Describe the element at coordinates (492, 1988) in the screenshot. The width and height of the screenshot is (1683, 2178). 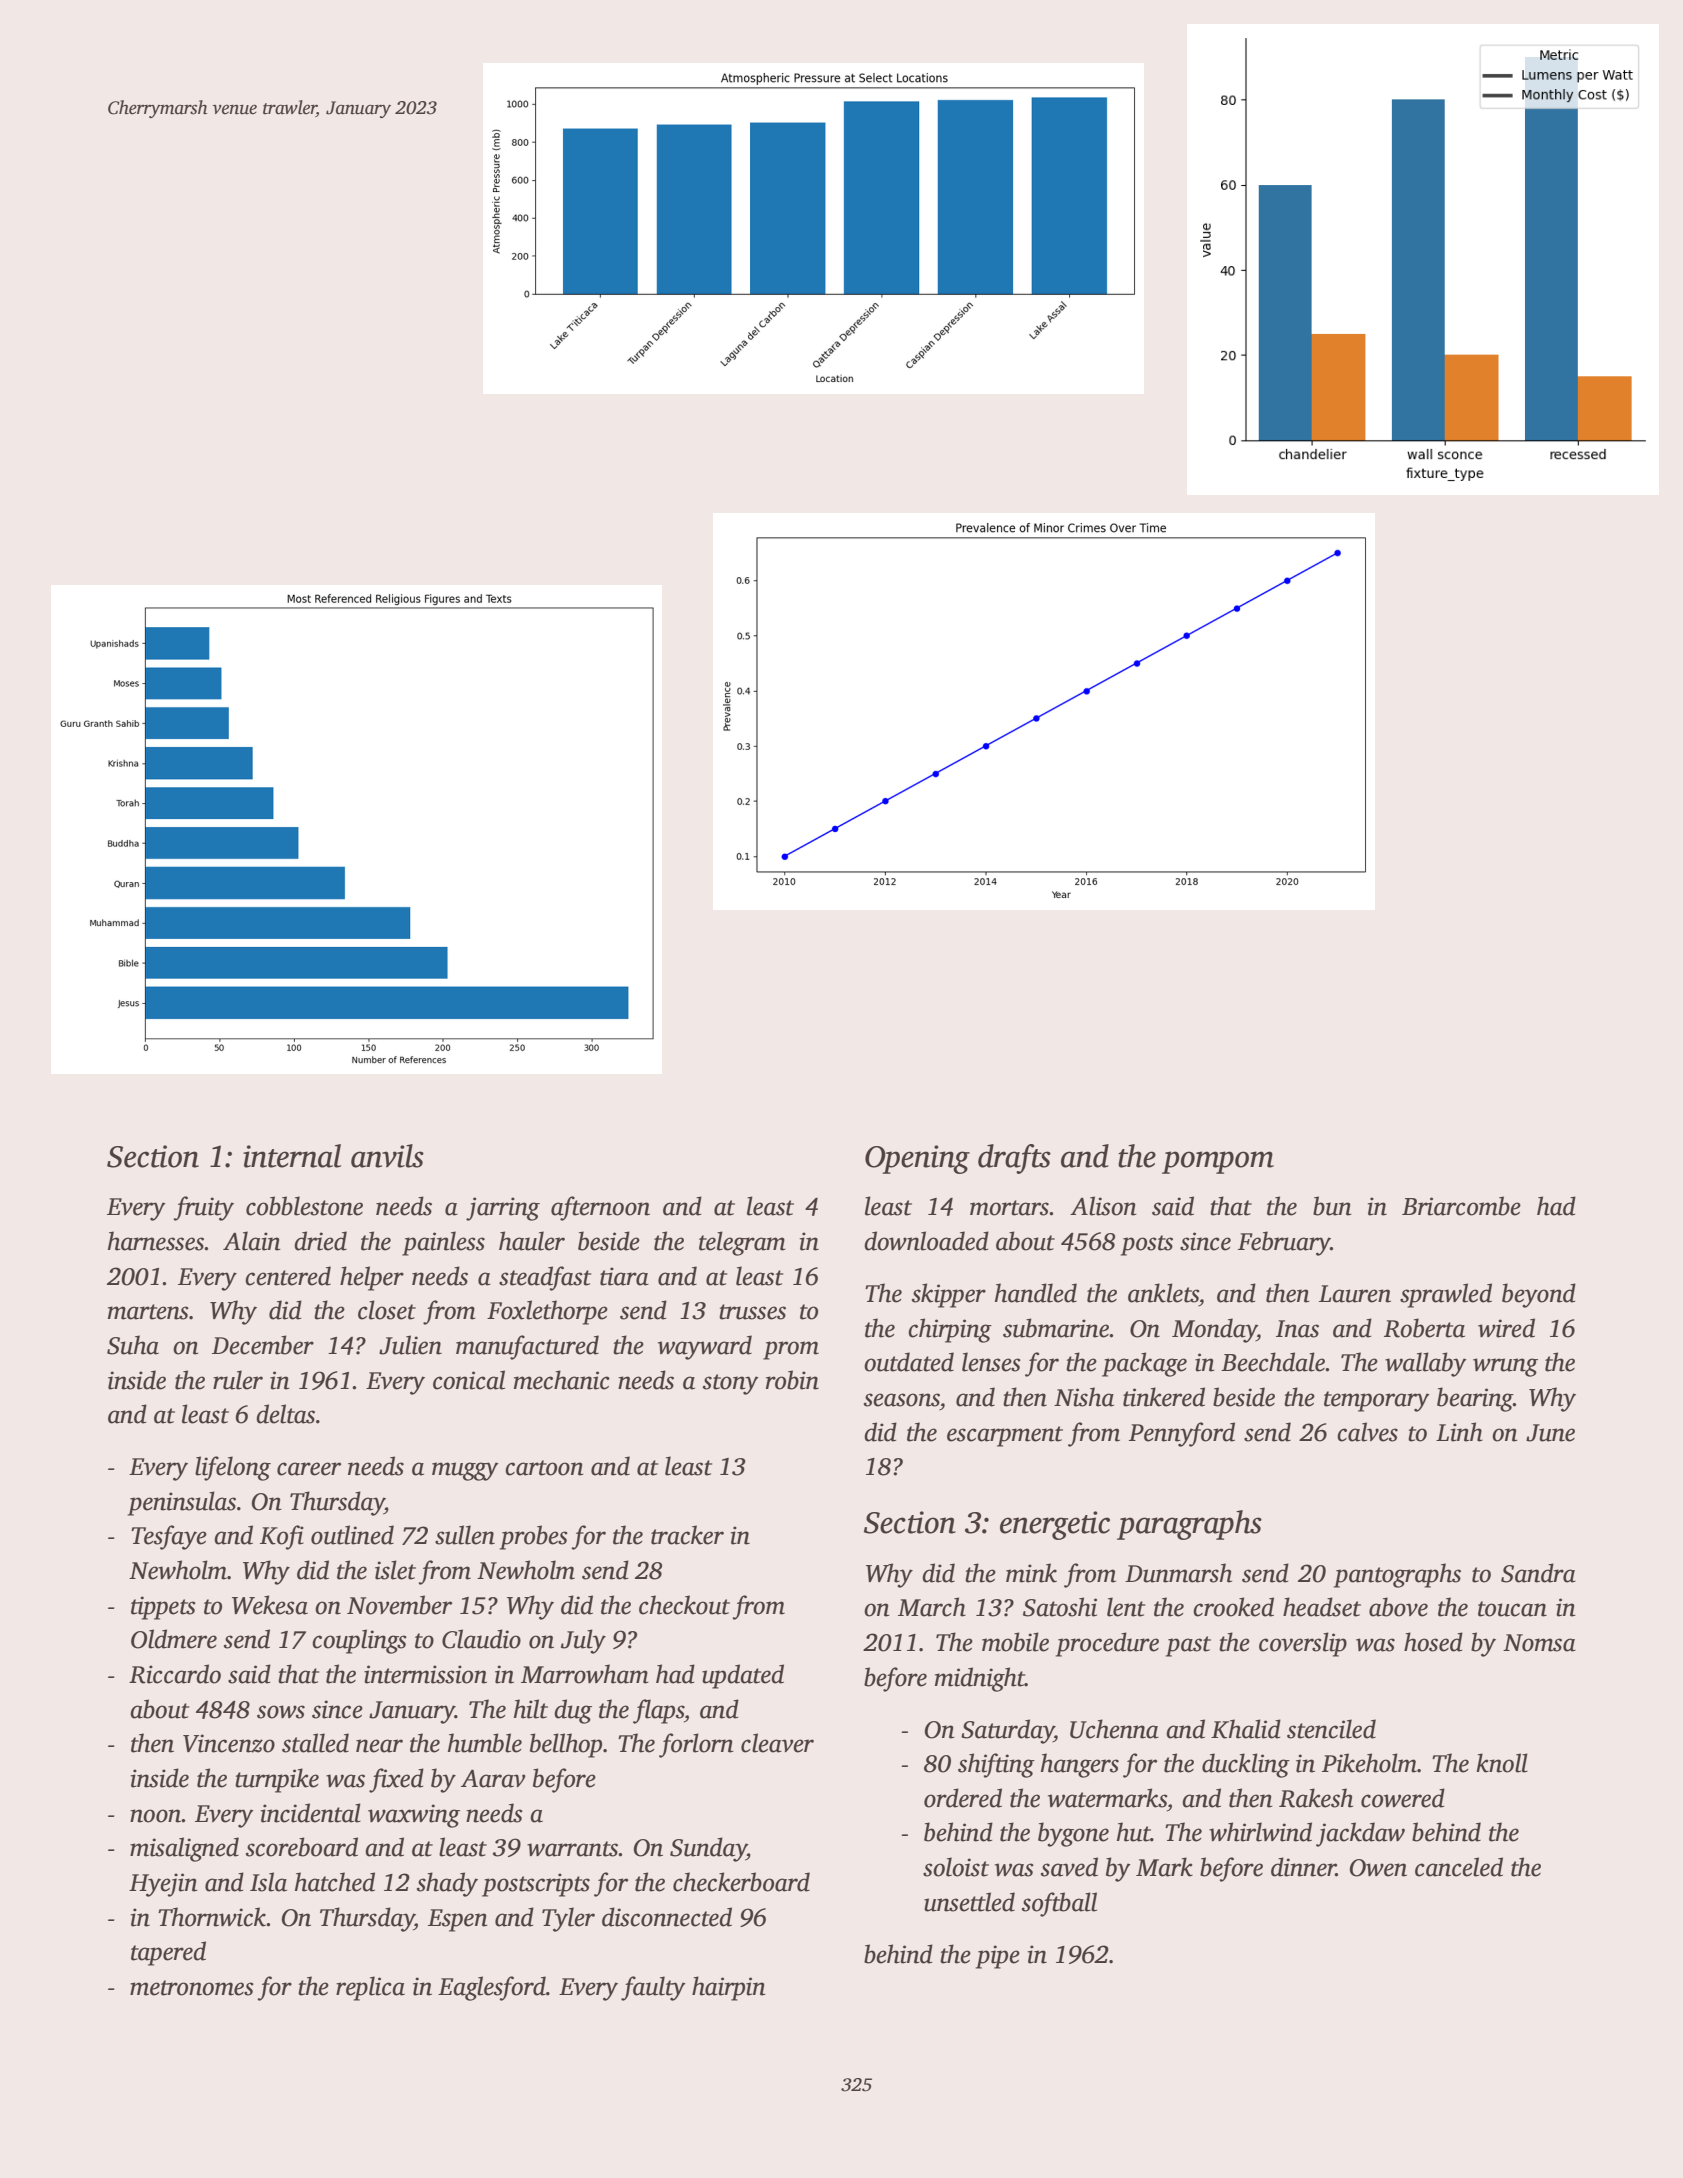
I see `Eaglesford` at that location.
